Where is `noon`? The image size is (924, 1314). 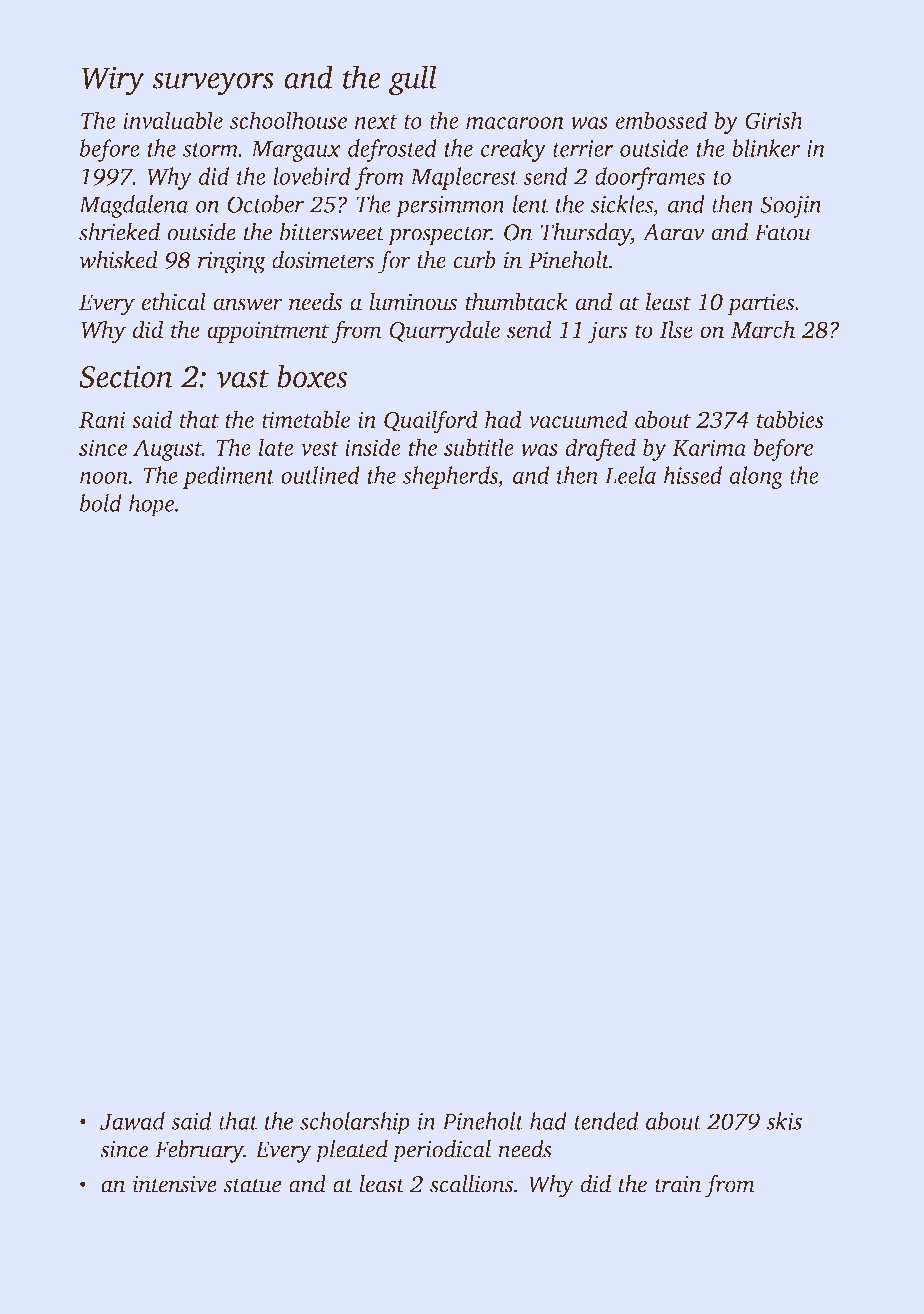 noon is located at coordinates (104, 478).
